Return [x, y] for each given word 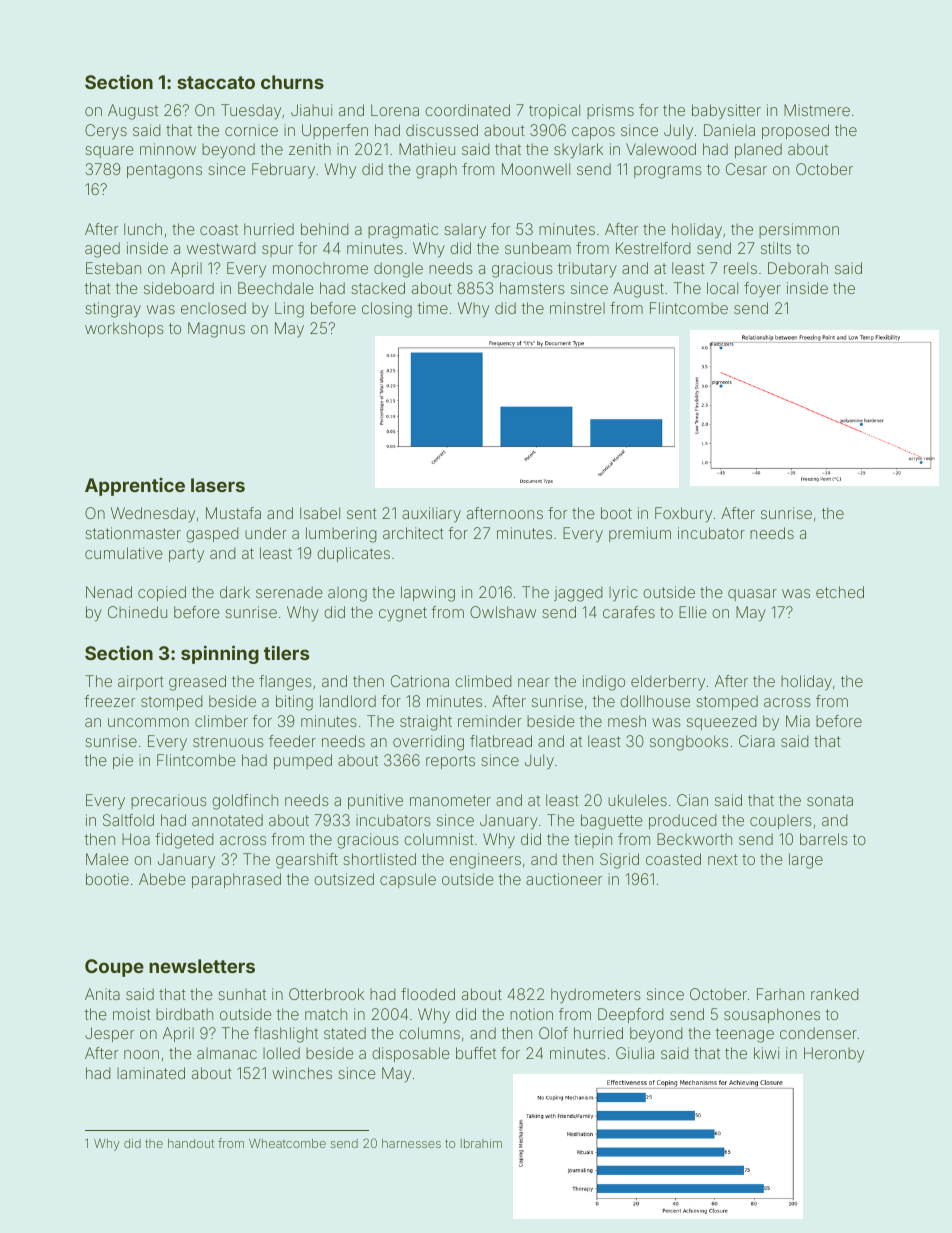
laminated [151, 1073]
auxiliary [431, 515]
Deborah [798, 268]
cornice [251, 130]
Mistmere [817, 110]
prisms [610, 111]
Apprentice [135, 487]
